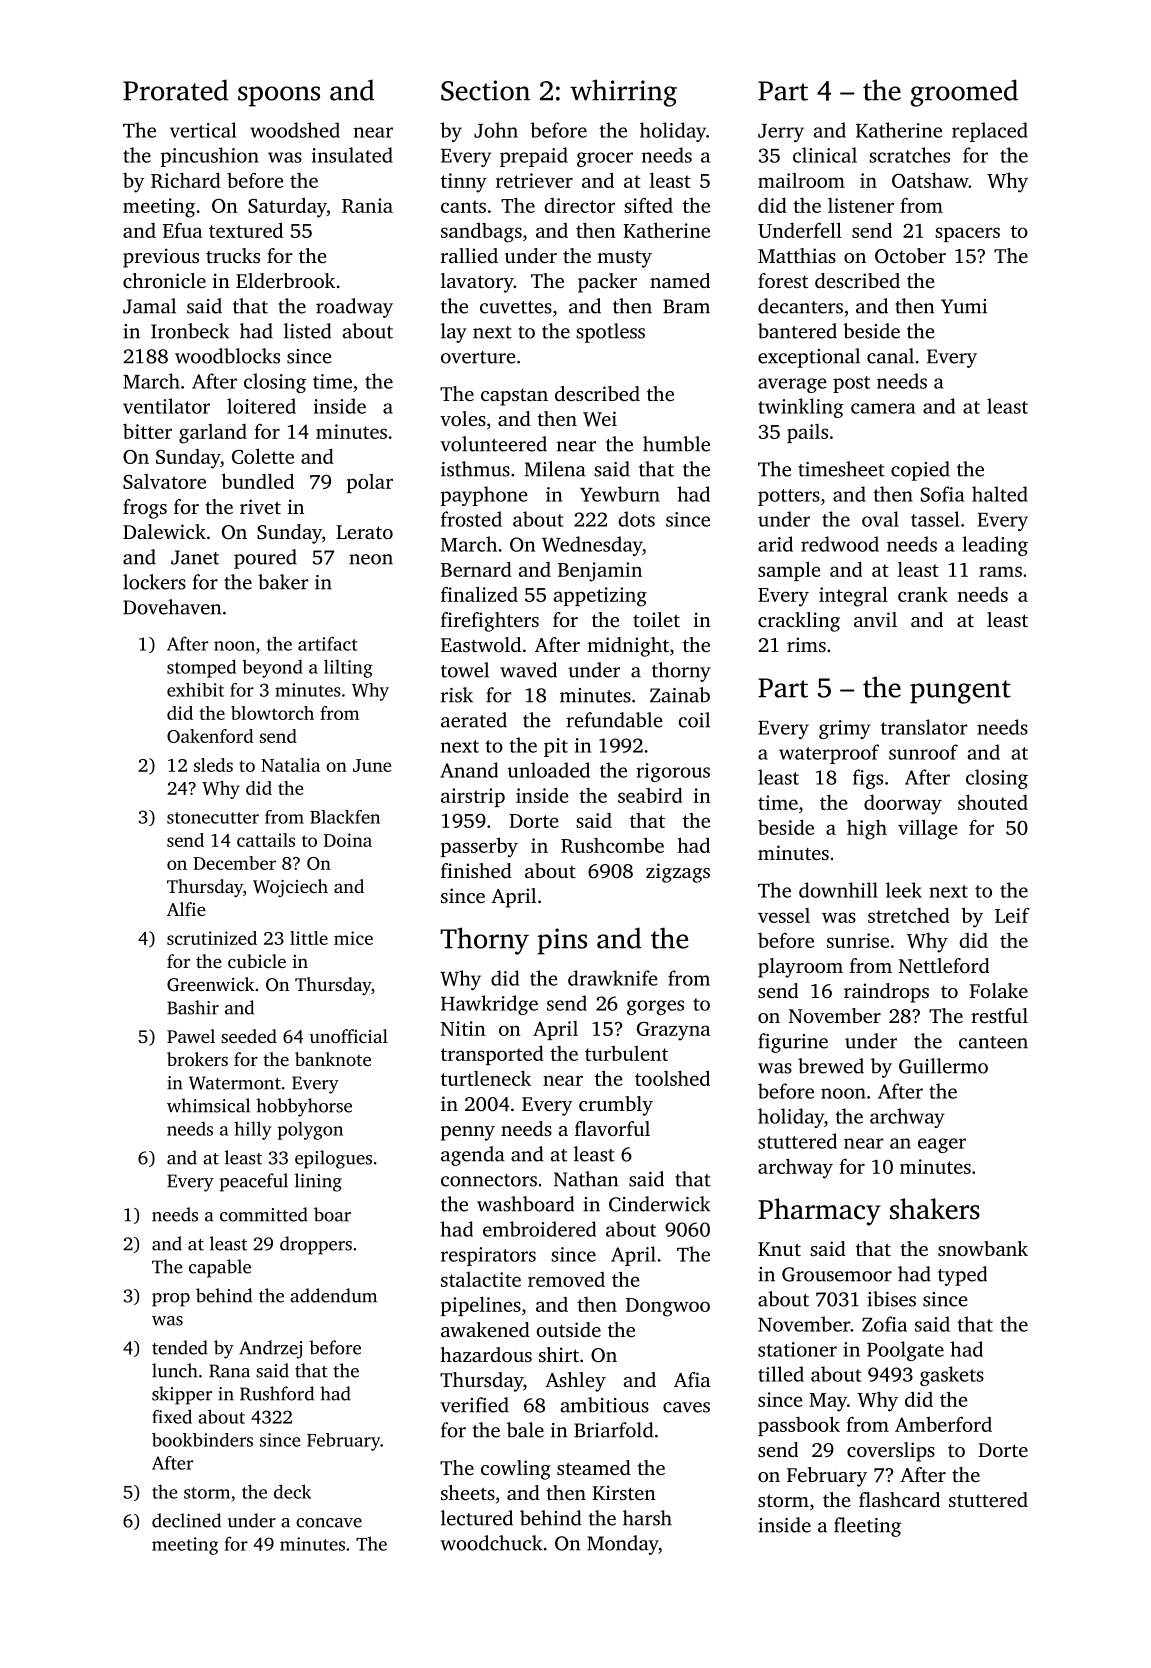 The image size is (1151, 1668). Describe the element at coordinates (960, 692) in the screenshot. I see `pungent` at that location.
